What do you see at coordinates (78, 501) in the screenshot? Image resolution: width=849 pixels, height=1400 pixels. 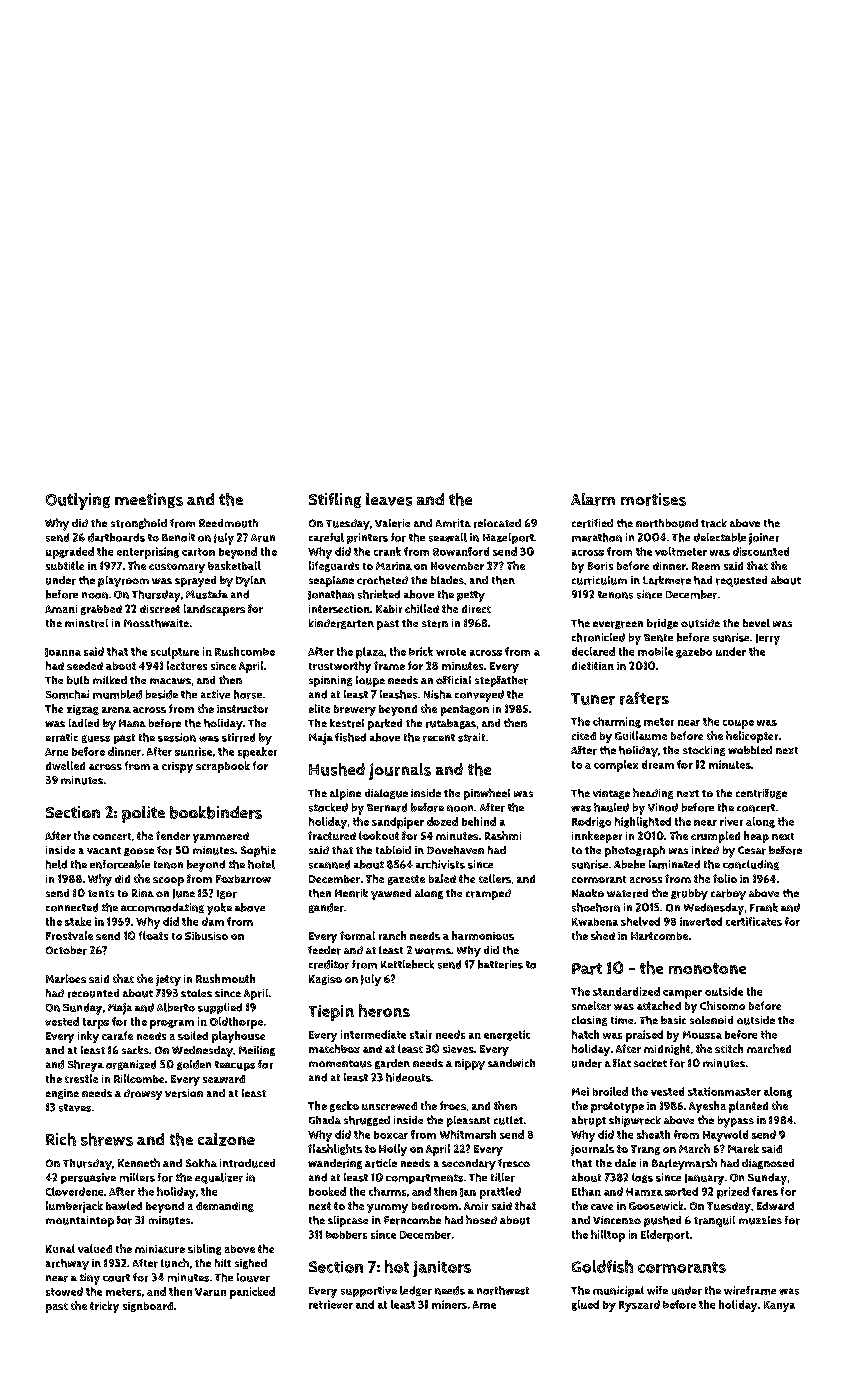 I see `Outlying` at bounding box center [78, 501].
